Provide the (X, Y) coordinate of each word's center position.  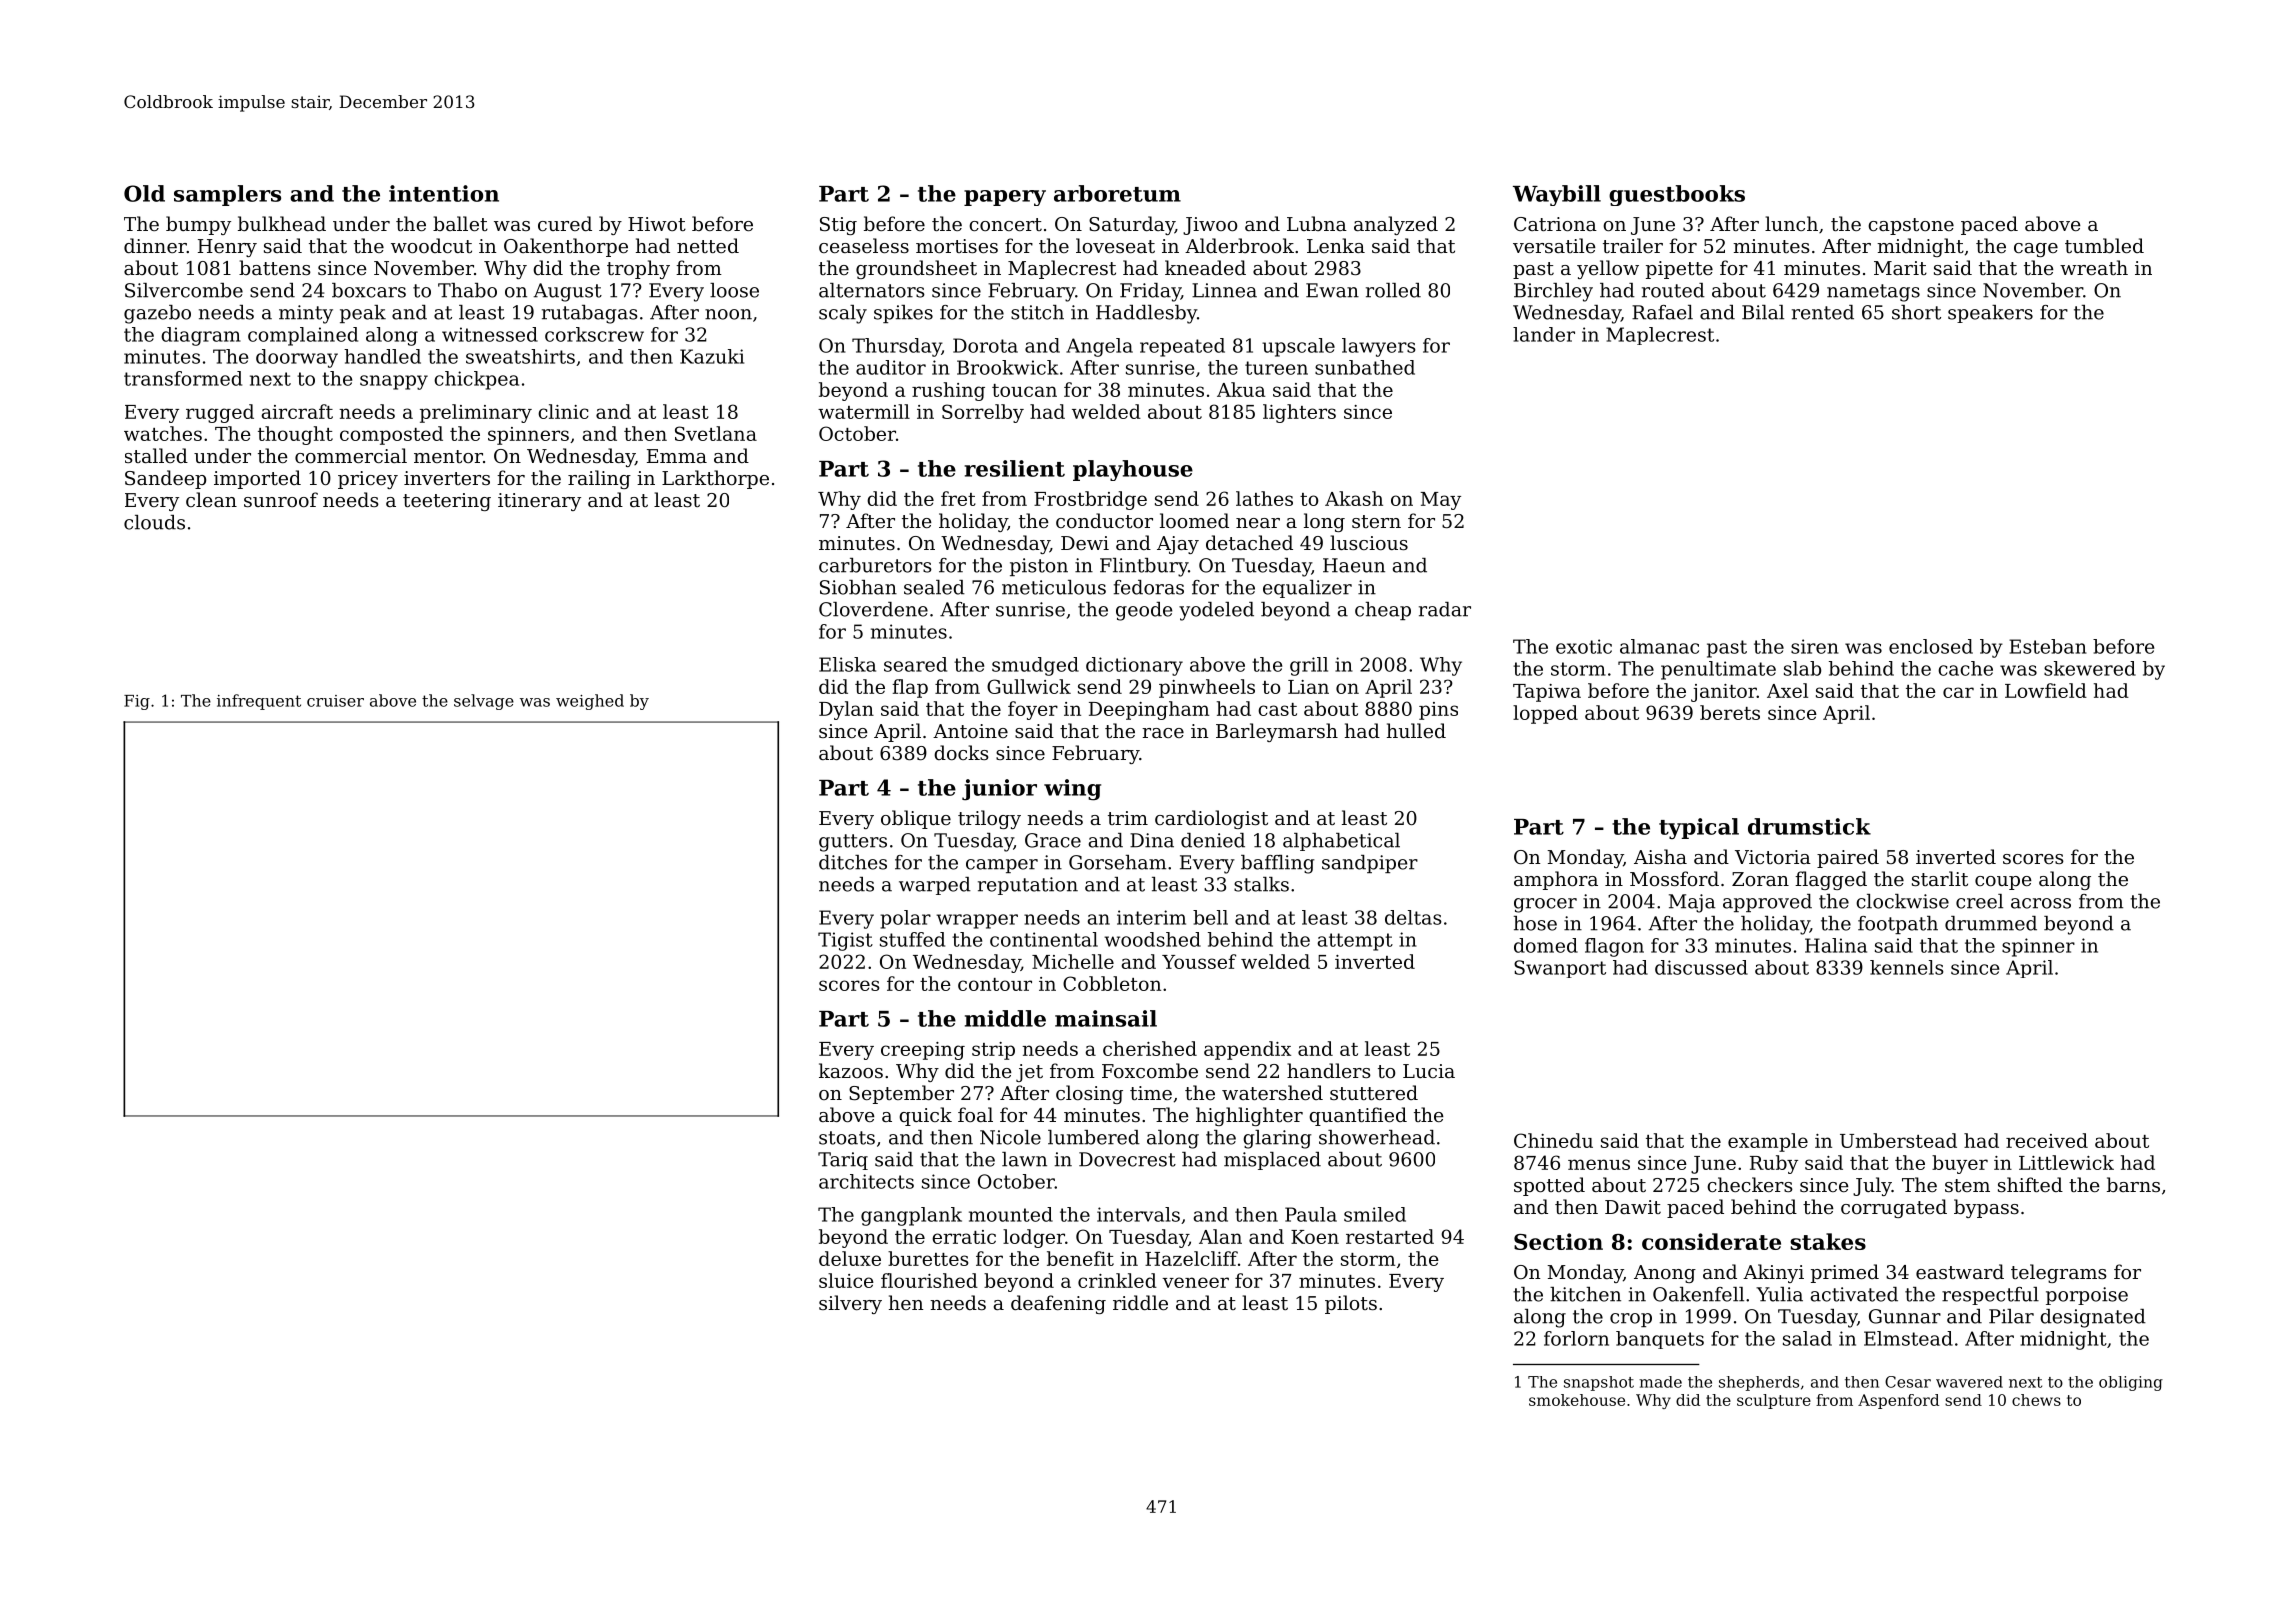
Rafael (1662, 312)
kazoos (851, 1070)
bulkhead (282, 223)
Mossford (1674, 878)
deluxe (850, 1258)
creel (1979, 901)
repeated (1182, 347)
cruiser (335, 701)
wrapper (977, 921)
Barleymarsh (1277, 732)
